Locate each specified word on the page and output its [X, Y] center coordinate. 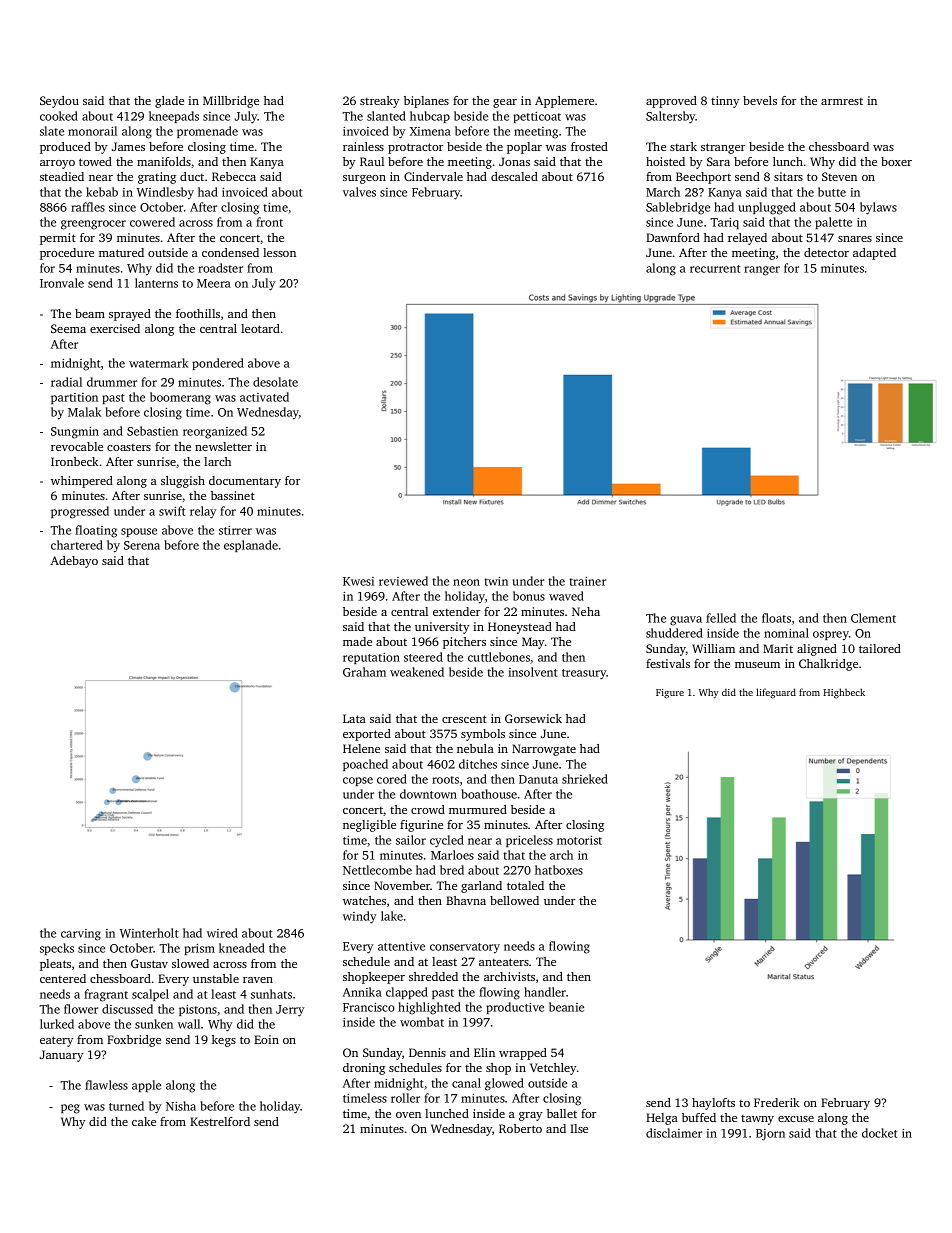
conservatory [465, 948]
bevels [760, 100]
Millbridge [231, 102]
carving [81, 935]
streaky [379, 102]
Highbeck [844, 693]
